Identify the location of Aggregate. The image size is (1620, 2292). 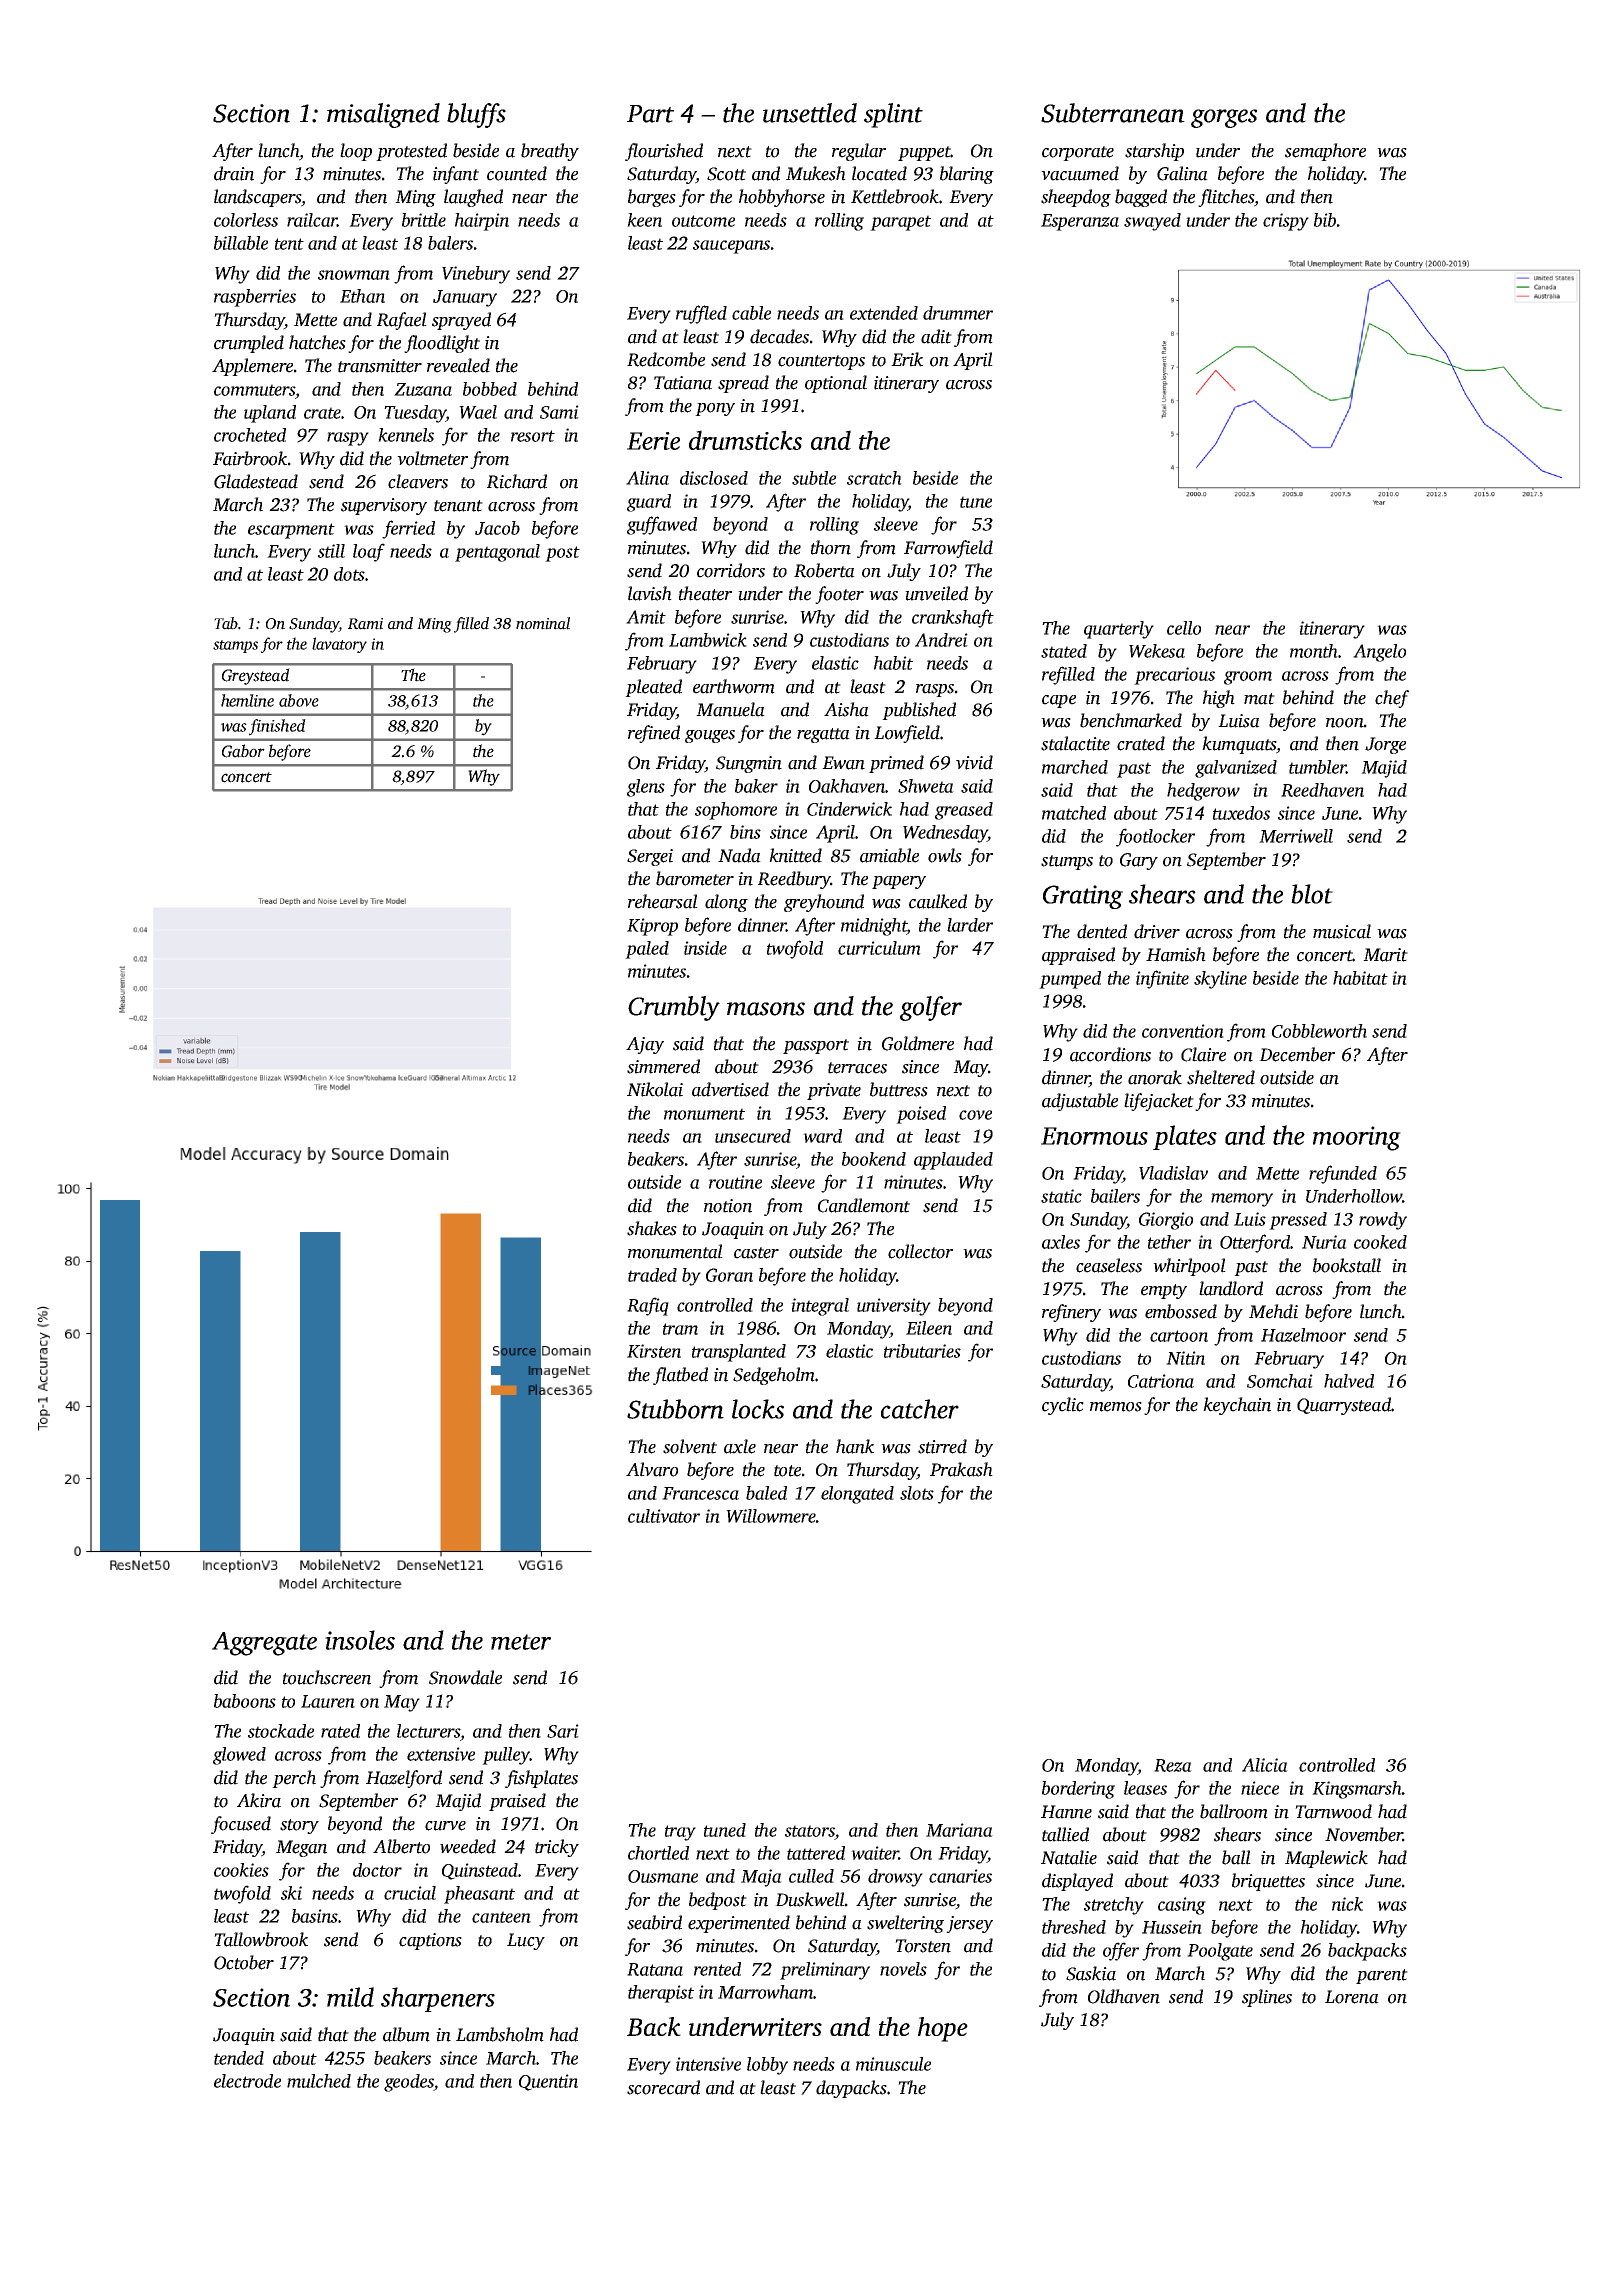
(264, 1644).
